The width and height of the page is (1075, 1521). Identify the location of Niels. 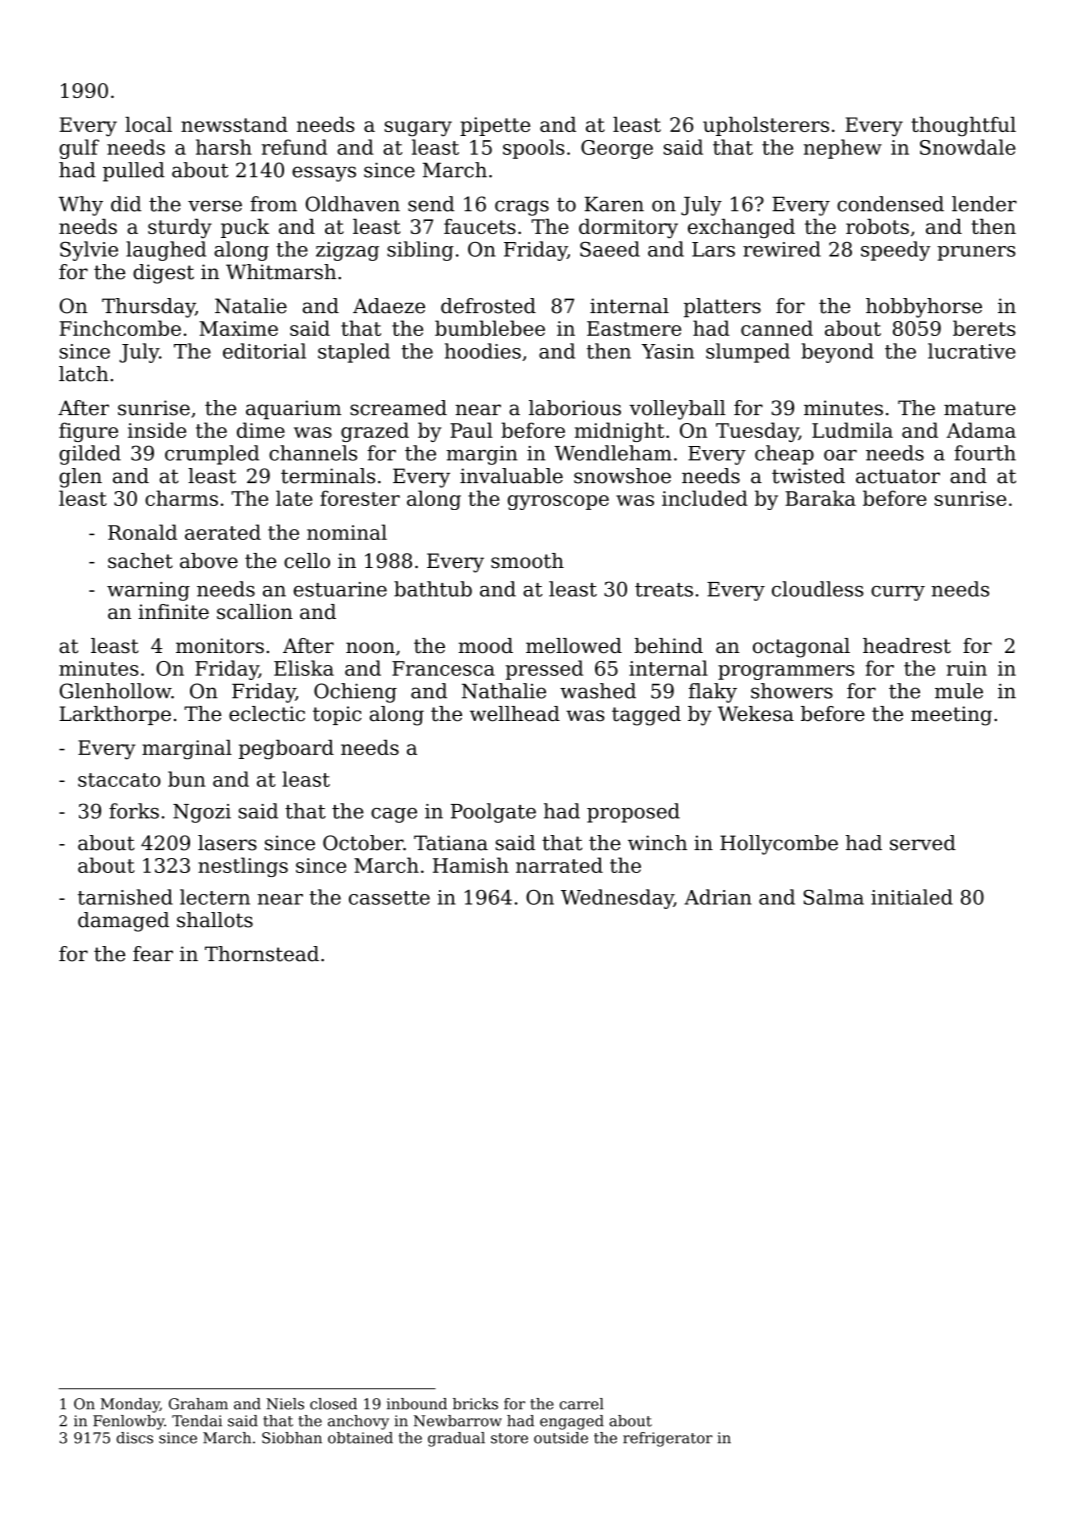
(285, 1404).
